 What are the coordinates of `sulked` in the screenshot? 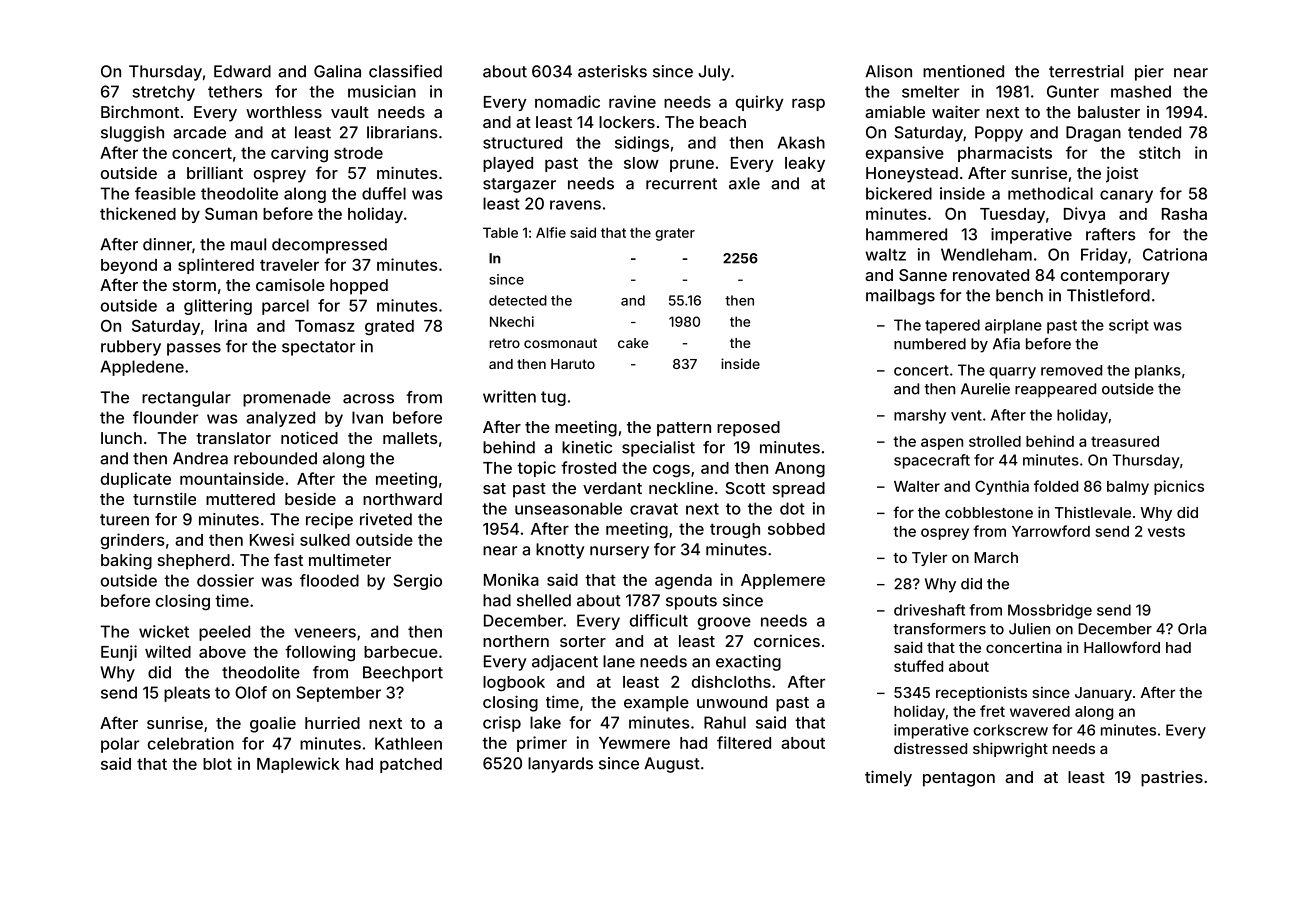 It's located at (325, 540).
